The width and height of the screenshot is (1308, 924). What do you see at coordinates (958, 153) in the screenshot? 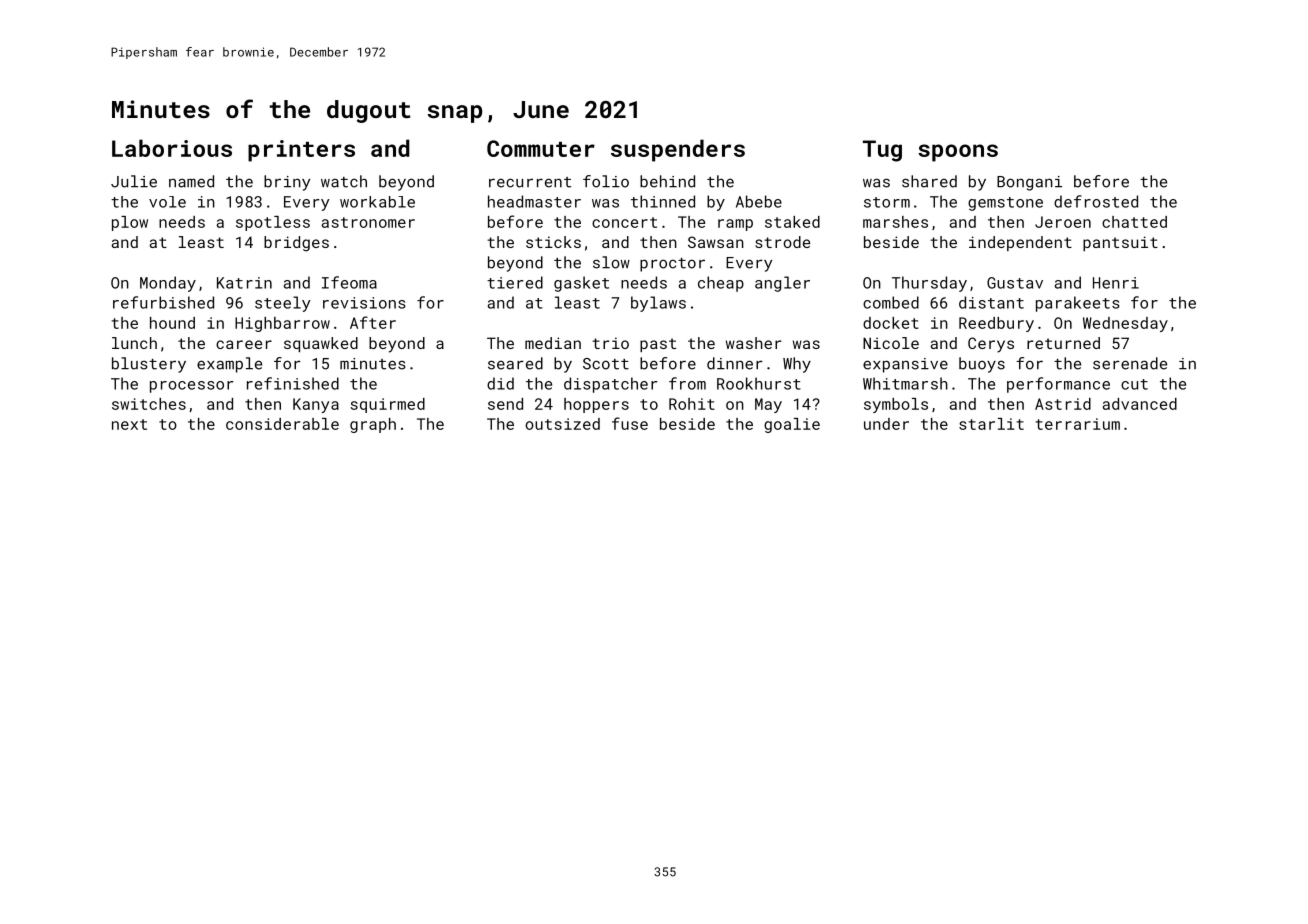
I see `spoons` at bounding box center [958, 153].
